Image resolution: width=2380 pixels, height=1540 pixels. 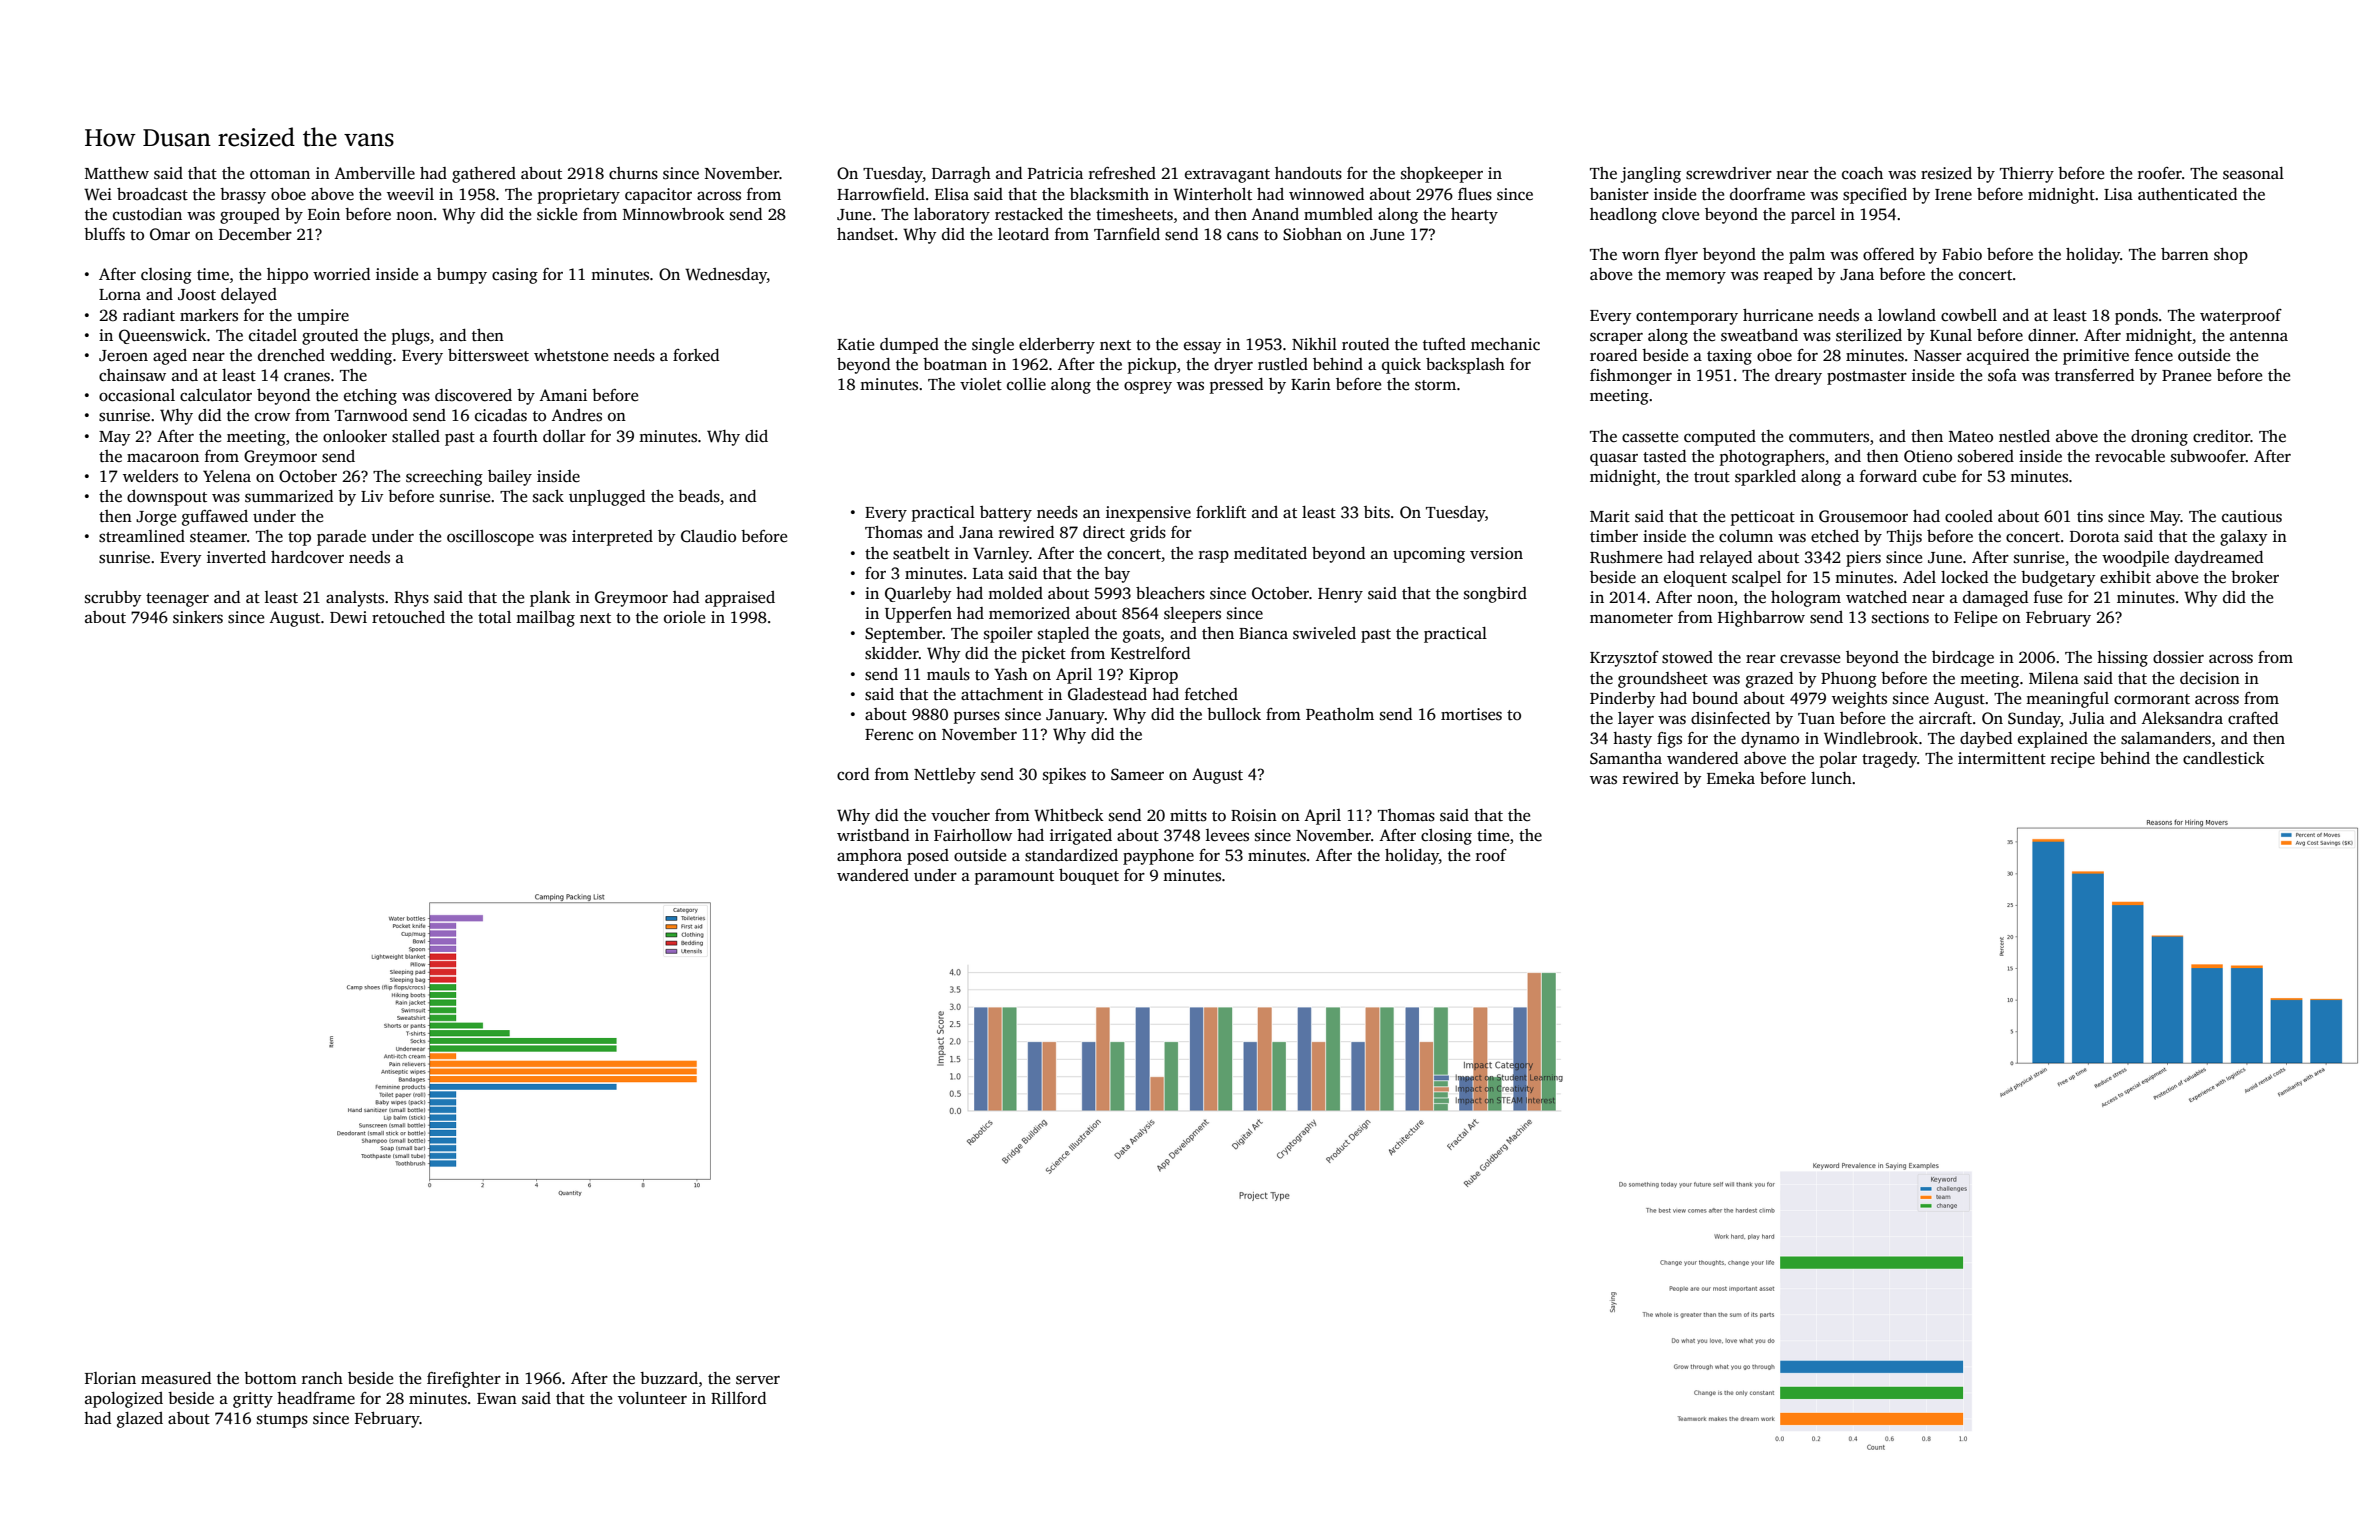 I want to click on gathered, so click(x=484, y=175).
